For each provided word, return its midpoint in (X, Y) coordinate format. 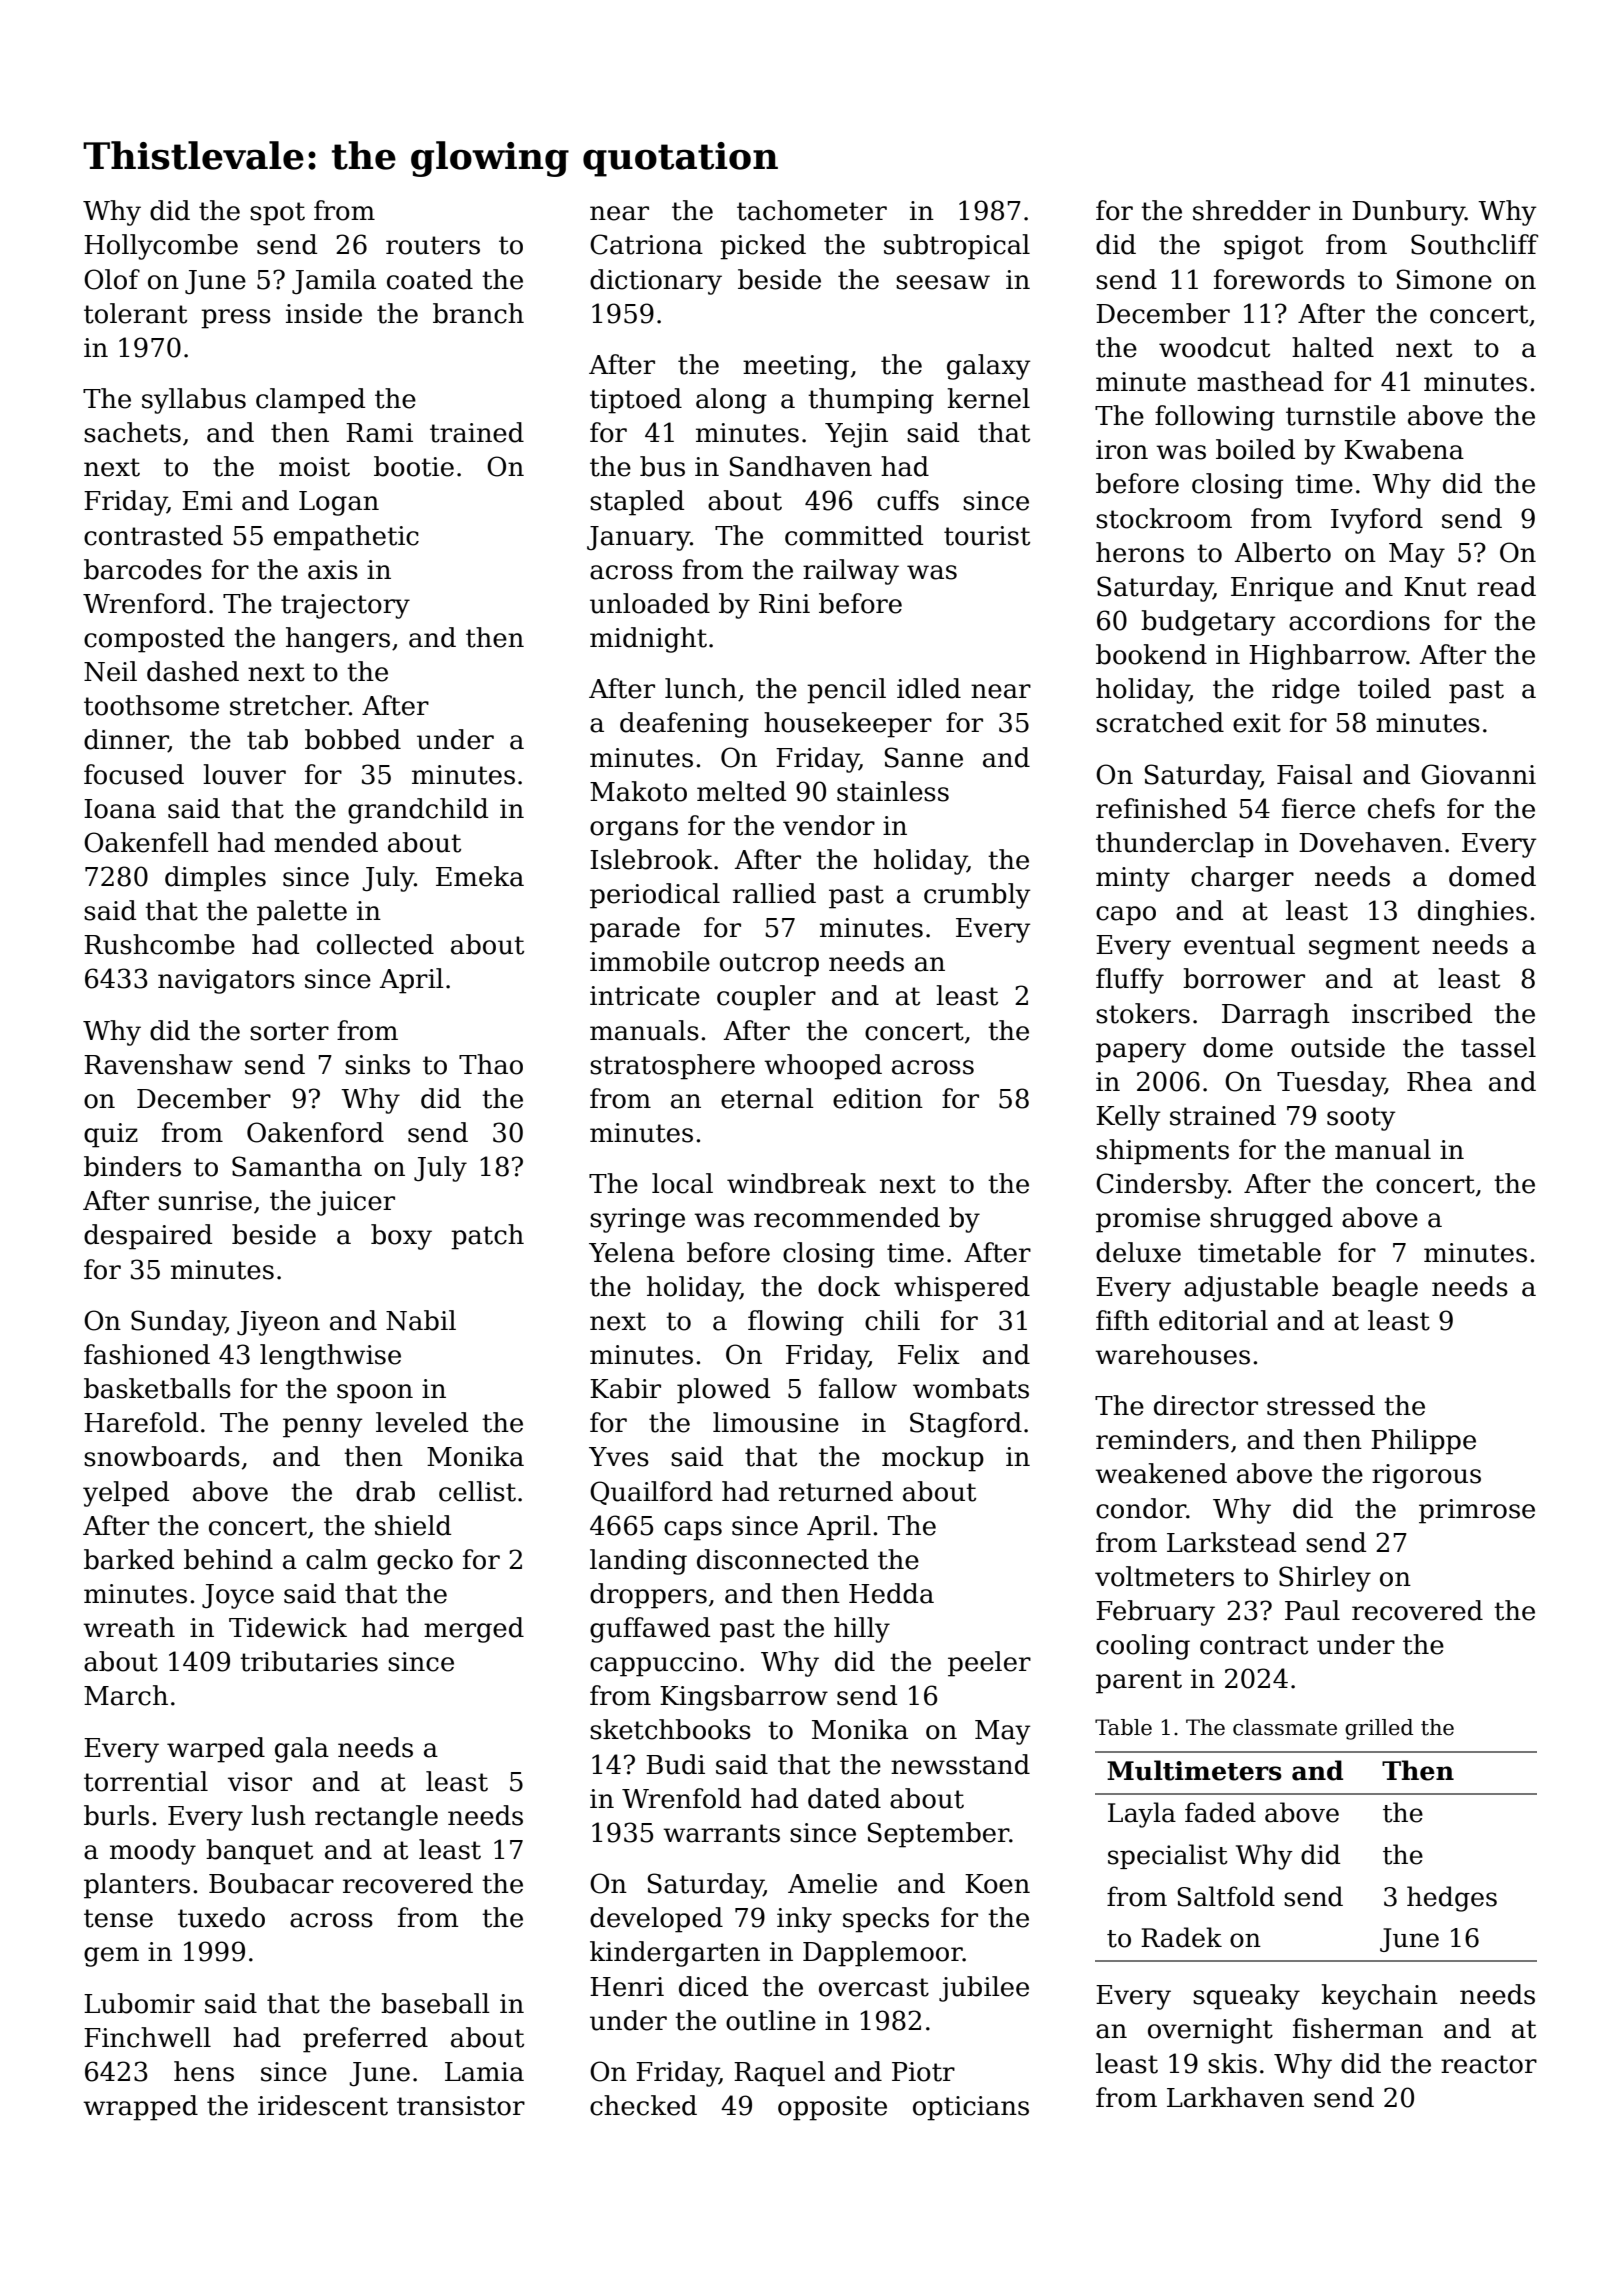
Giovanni (1478, 774)
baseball (435, 2003)
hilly (862, 1630)
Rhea (1439, 1081)
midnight (648, 640)
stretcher (289, 705)
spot (277, 214)
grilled (1379, 1729)
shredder (1251, 210)
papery (1141, 1053)
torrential (146, 1781)
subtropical (957, 247)
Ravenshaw (158, 1064)
